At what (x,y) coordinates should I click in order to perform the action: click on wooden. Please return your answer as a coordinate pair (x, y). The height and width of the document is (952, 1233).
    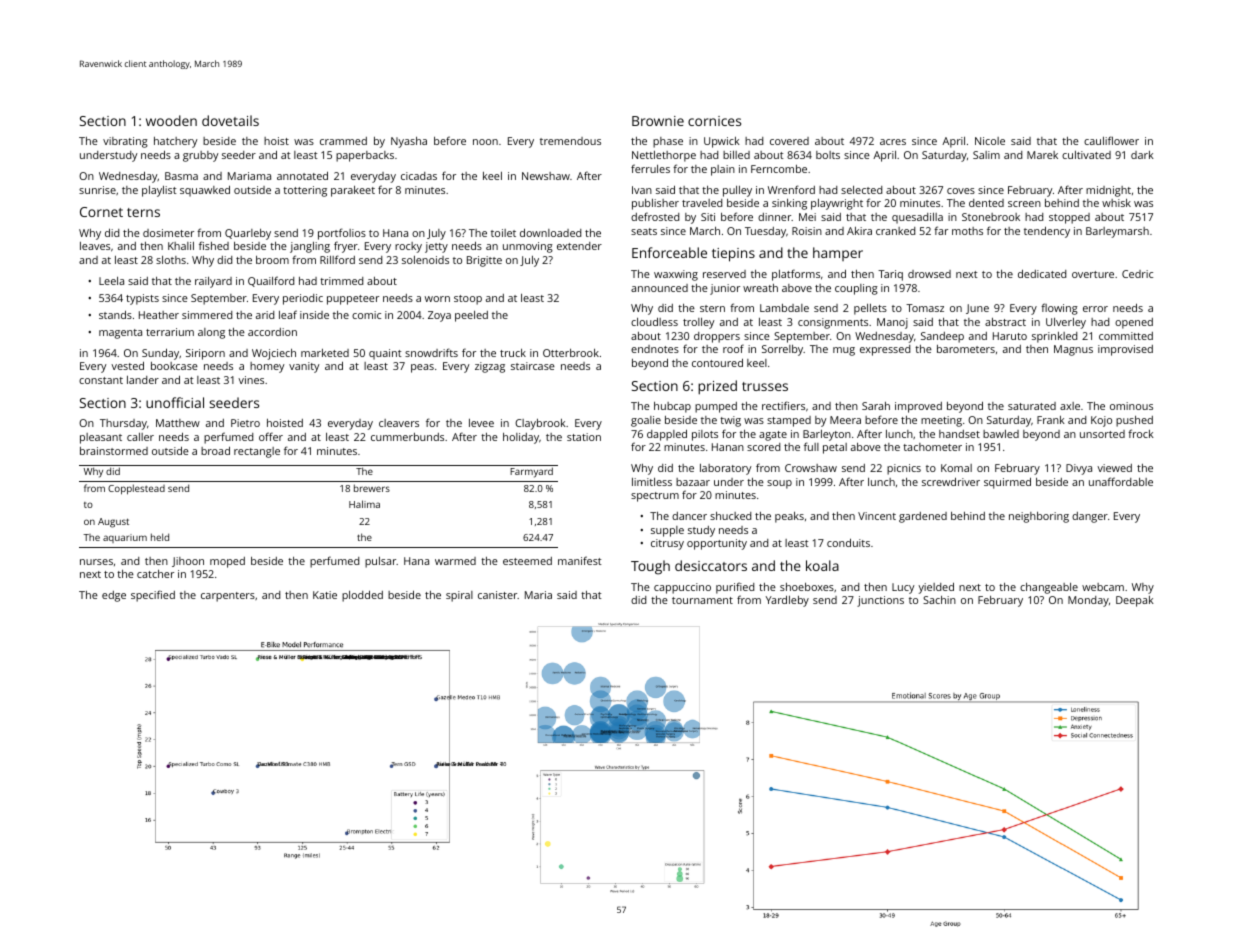
    Looking at the image, I should click on (171, 120).
